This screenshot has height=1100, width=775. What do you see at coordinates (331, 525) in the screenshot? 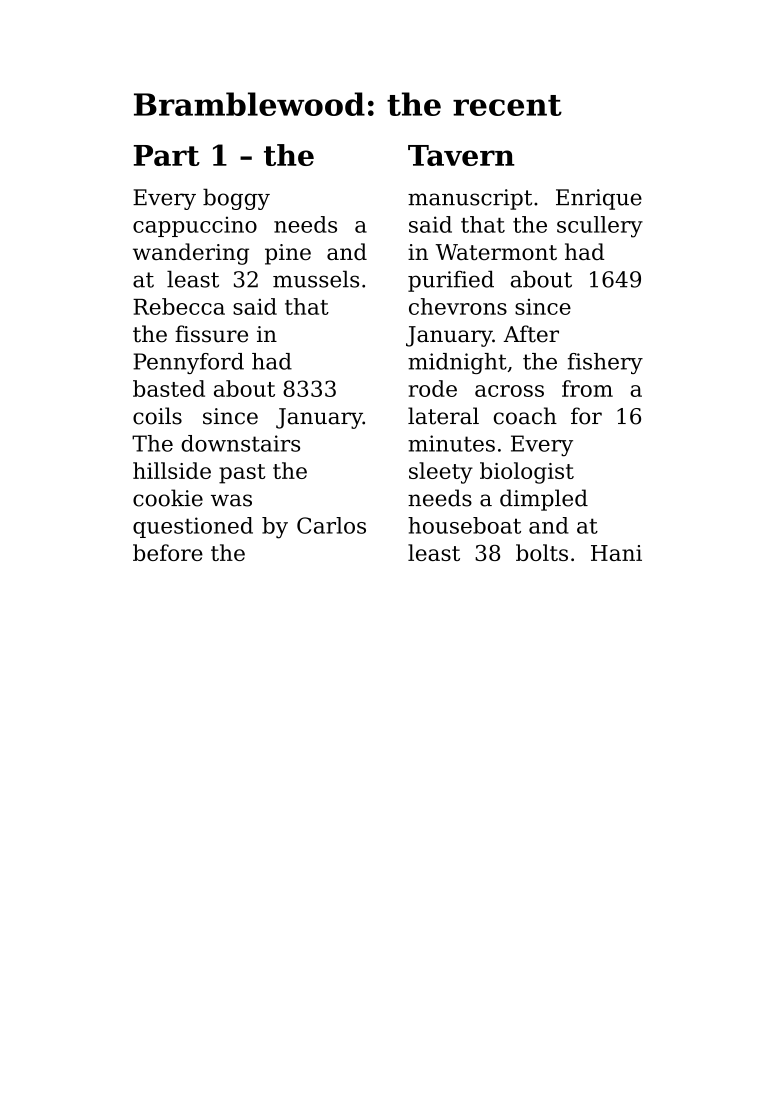
I see `Carlos` at bounding box center [331, 525].
